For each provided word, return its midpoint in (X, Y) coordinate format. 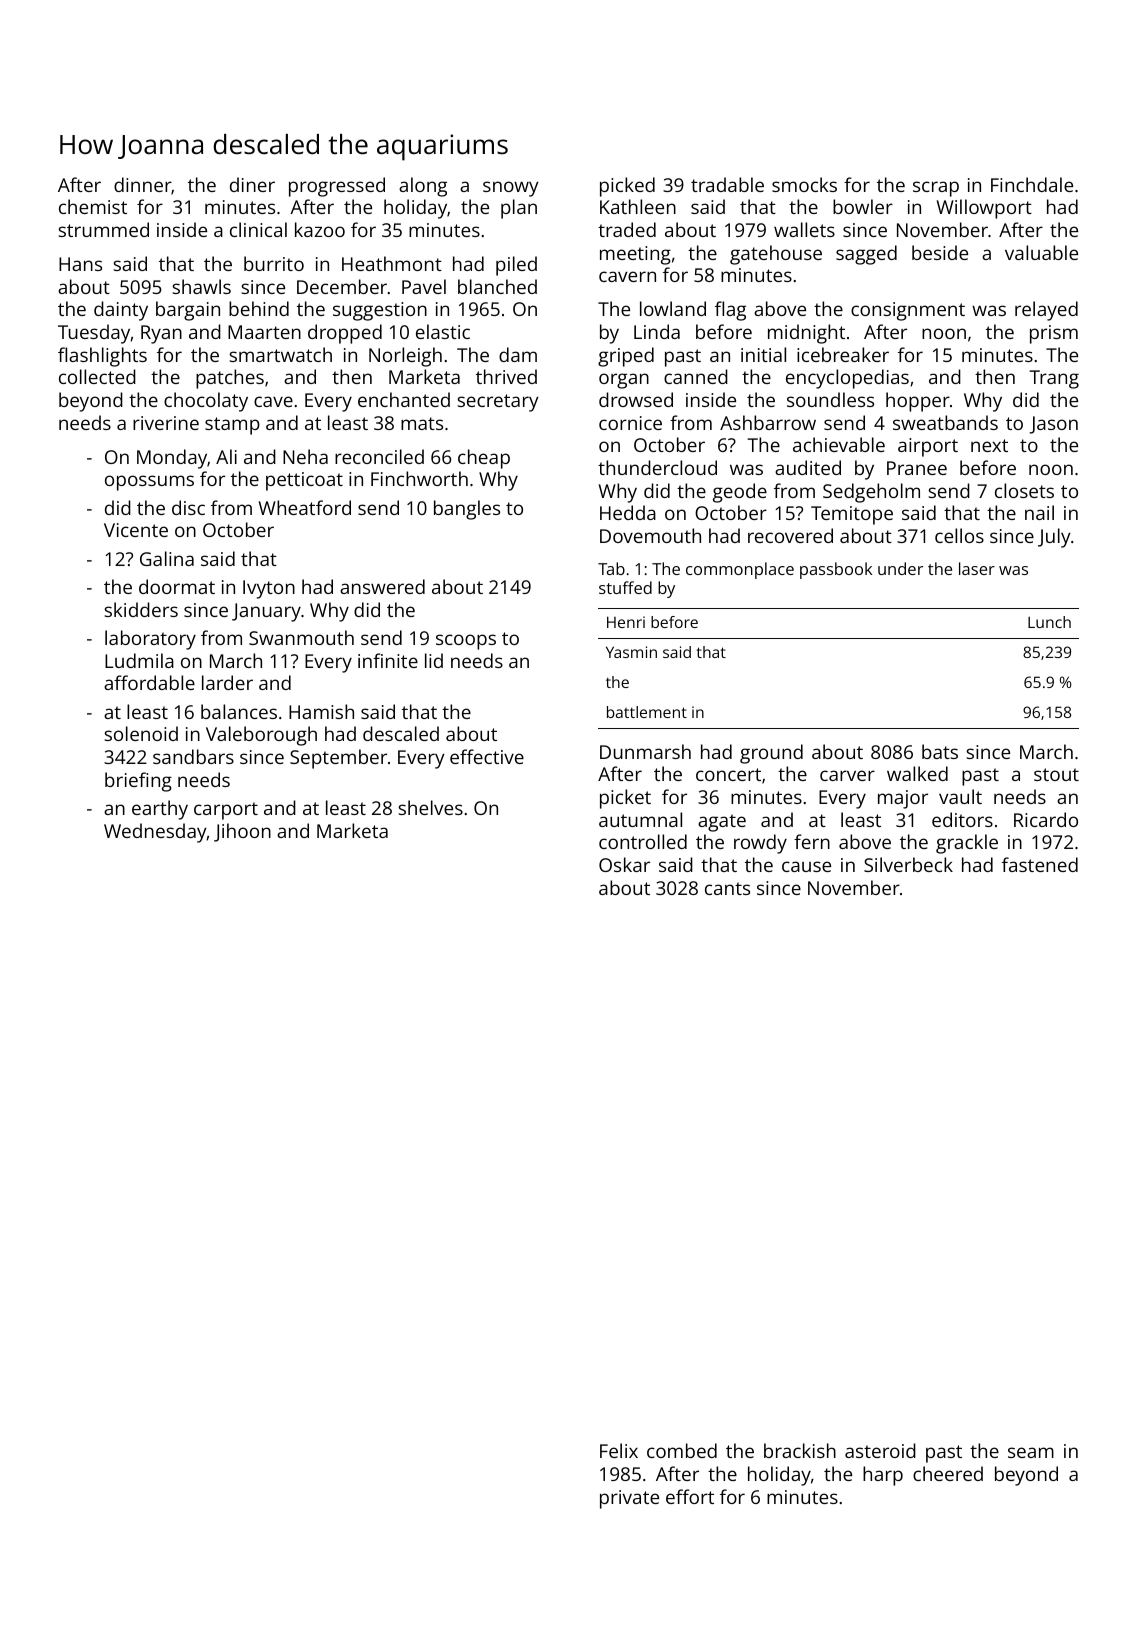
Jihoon (242, 832)
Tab (611, 568)
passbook (836, 570)
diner (252, 184)
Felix (619, 1450)
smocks (804, 184)
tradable (727, 184)
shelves (431, 807)
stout (1056, 774)
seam (1031, 1452)
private (629, 1499)
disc (188, 507)
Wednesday (155, 833)
